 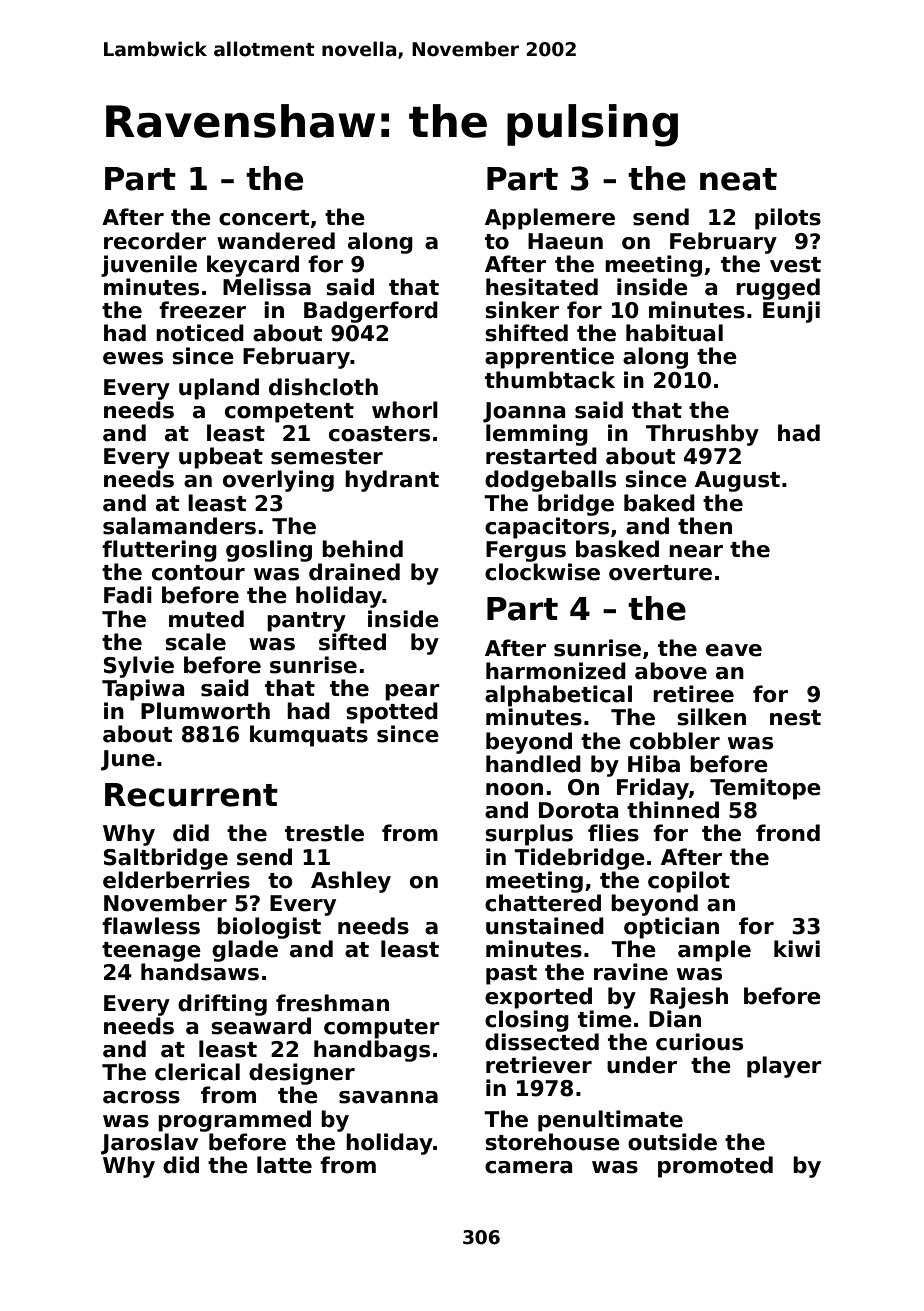 What do you see at coordinates (550, 219) in the screenshot?
I see `Applemere` at bounding box center [550, 219].
